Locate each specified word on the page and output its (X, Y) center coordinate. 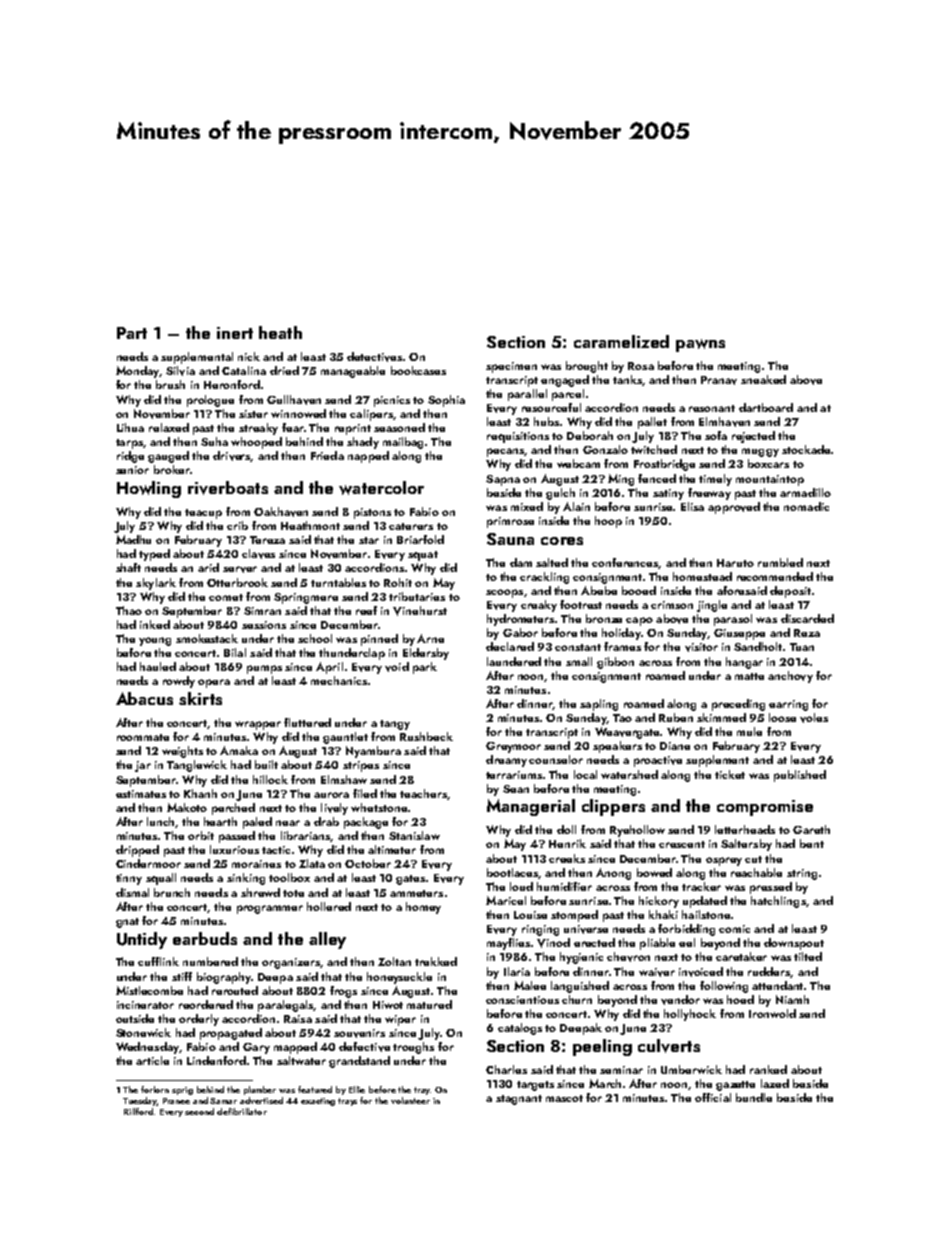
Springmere (306, 598)
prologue (210, 401)
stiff (182, 976)
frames (622, 646)
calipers (371, 415)
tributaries (417, 596)
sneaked (763, 379)
